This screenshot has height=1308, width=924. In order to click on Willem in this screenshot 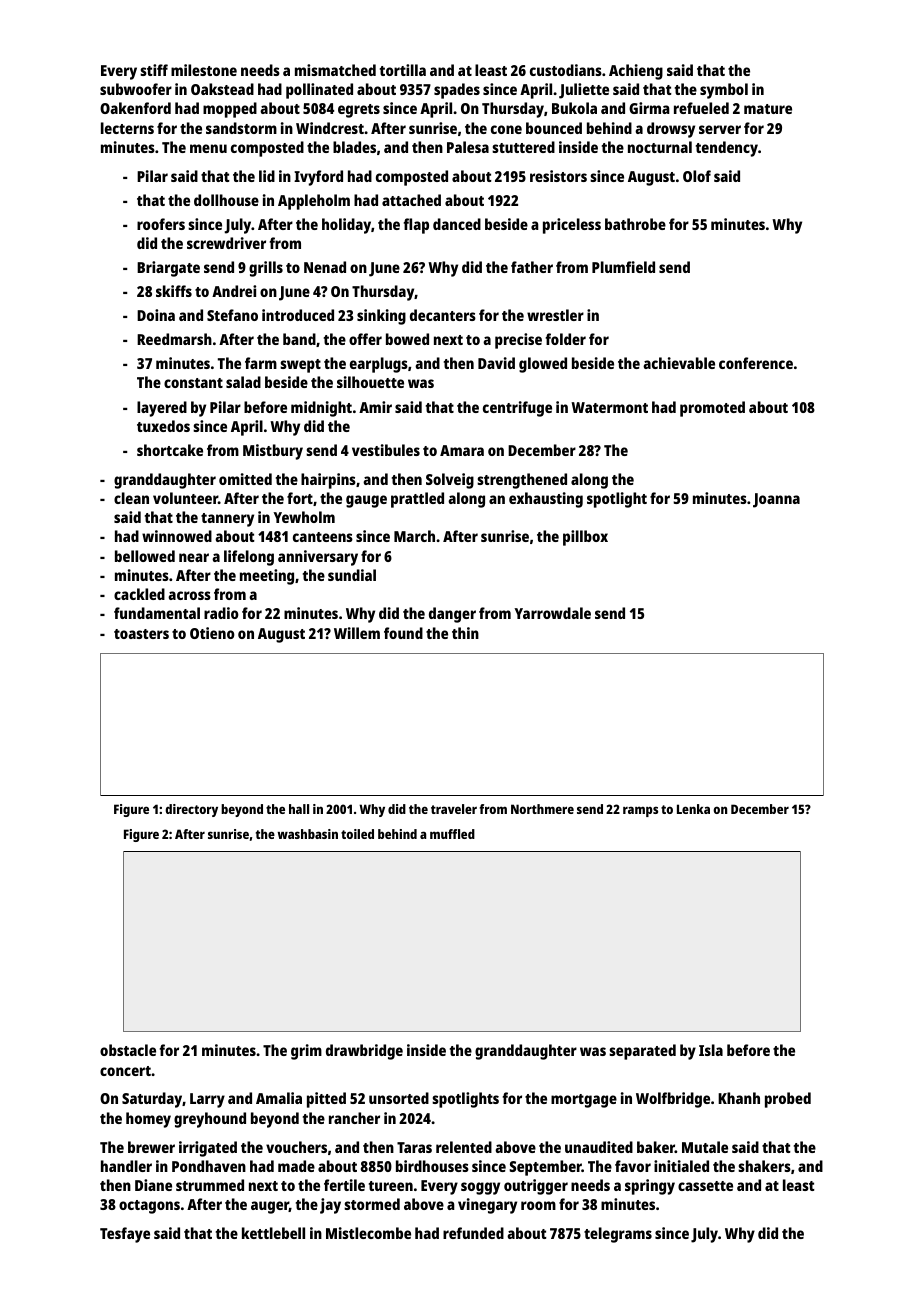, I will do `click(357, 633)`.
